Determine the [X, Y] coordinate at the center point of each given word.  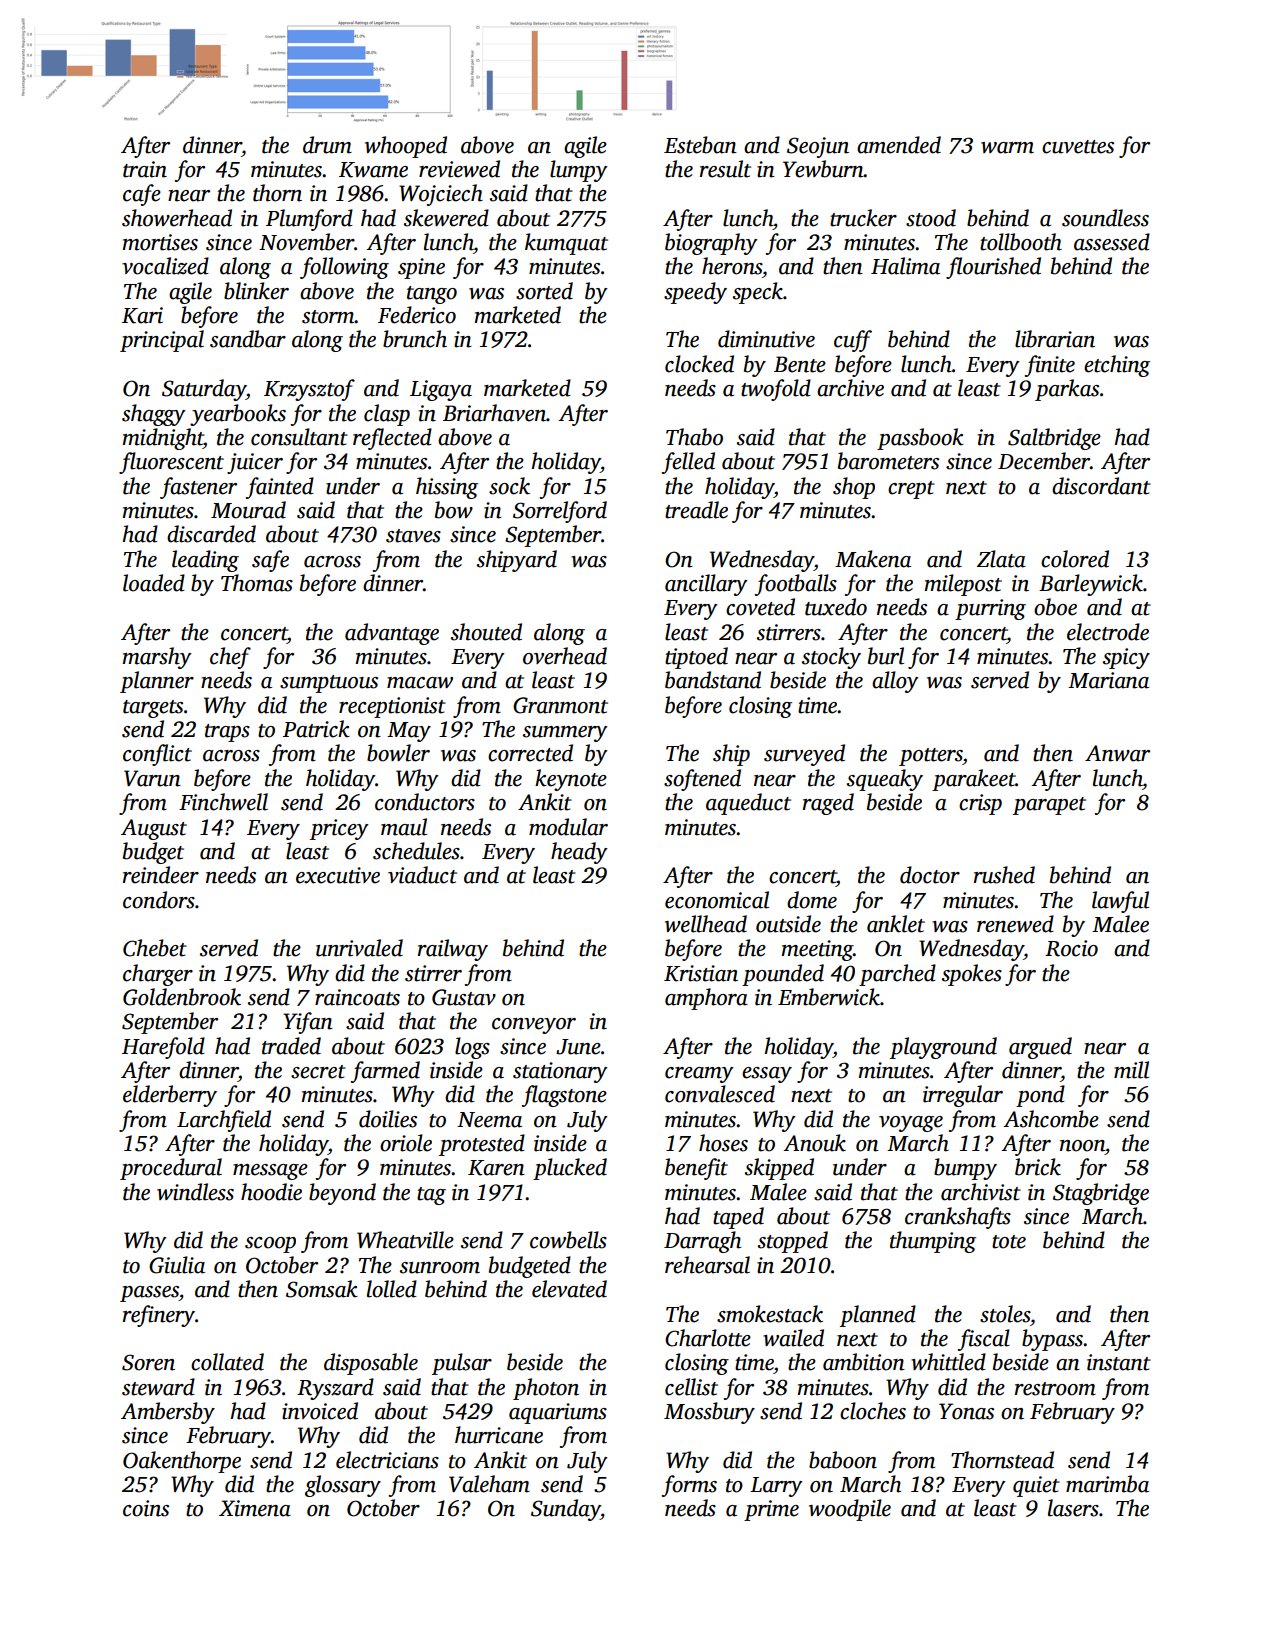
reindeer [161, 875]
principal [162, 341]
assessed [1112, 242]
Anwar [1117, 753]
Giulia [177, 1265]
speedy [695, 293]
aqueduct [748, 804]
